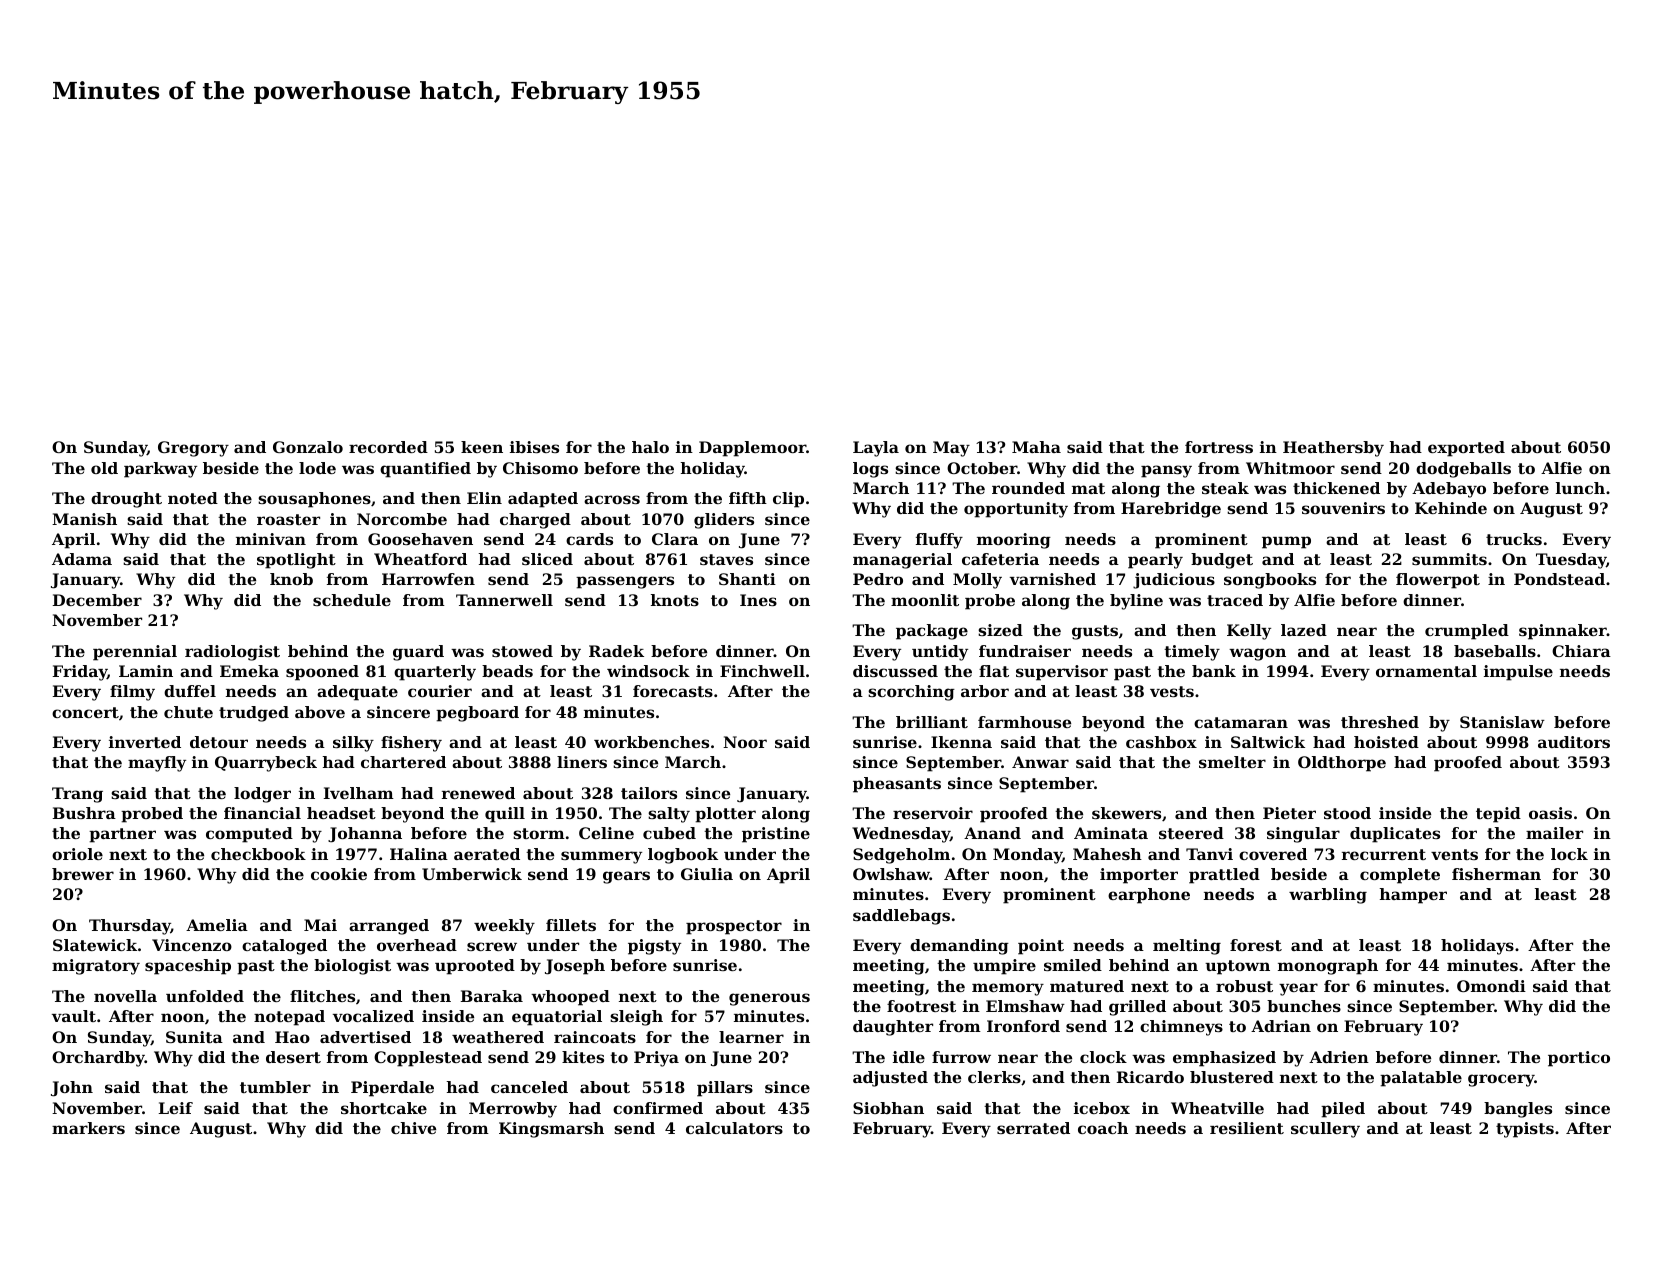 Image resolution: width=1663 pixels, height=1285 pixels. Describe the element at coordinates (734, 1128) in the screenshot. I see `calculators` at that location.
